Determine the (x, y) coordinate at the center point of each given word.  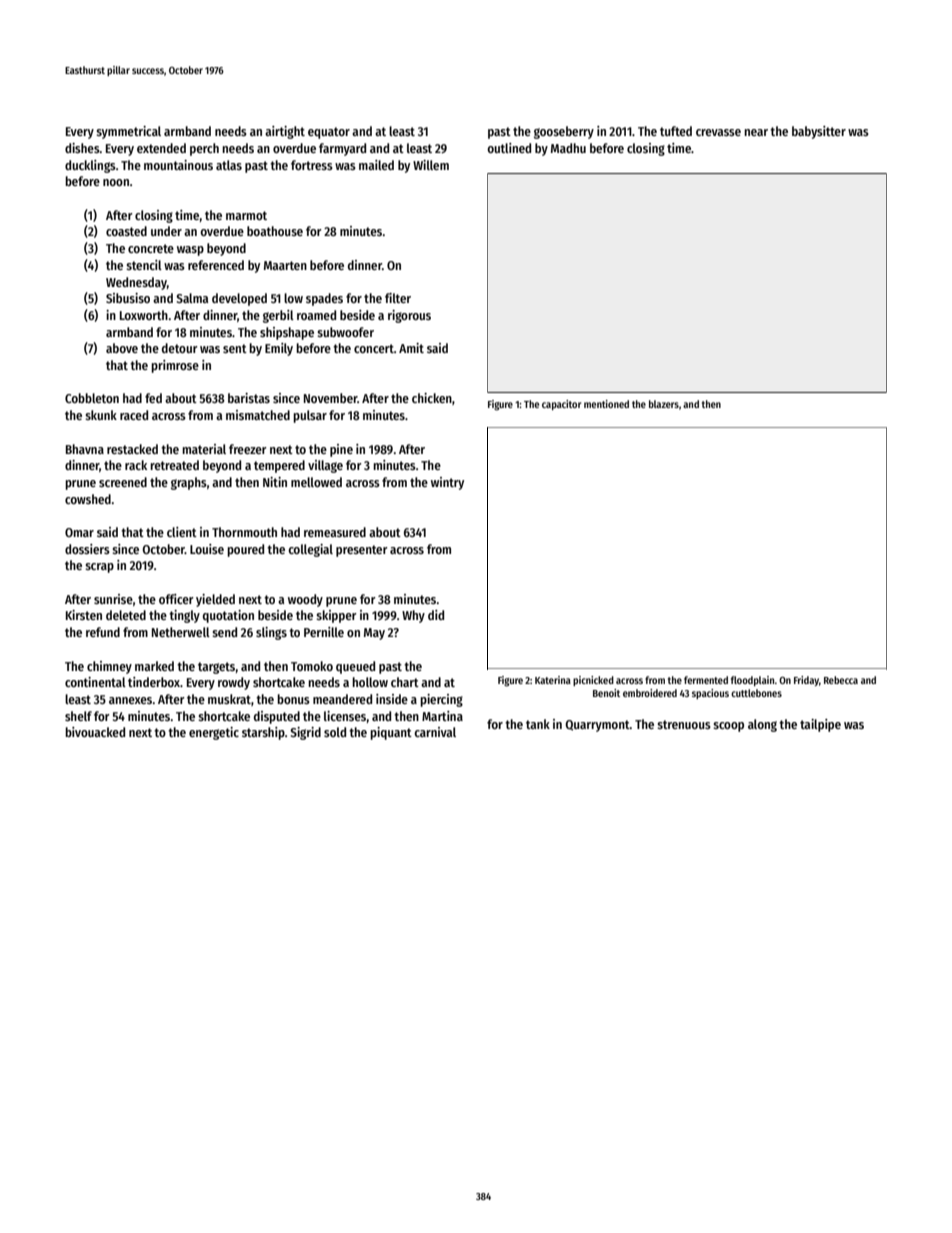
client (182, 532)
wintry (447, 483)
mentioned (606, 404)
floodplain (753, 681)
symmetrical (128, 132)
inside (392, 699)
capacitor (561, 405)
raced (134, 415)
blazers (664, 404)
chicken (432, 398)
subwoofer (345, 332)
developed (239, 299)
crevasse (718, 132)
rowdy (234, 683)
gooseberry (564, 132)
